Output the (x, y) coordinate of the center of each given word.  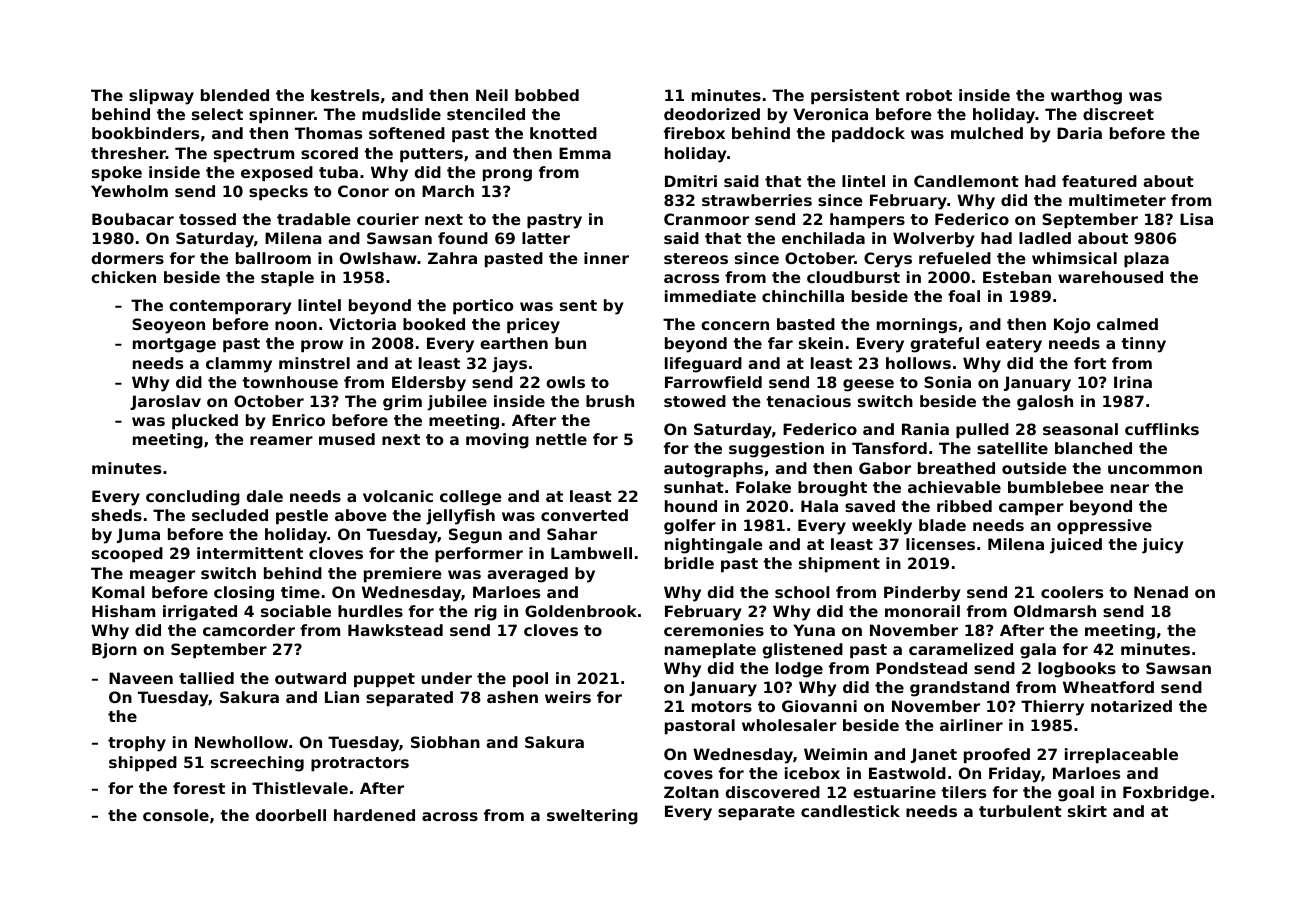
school (802, 592)
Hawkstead (395, 630)
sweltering (592, 817)
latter (546, 238)
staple (287, 278)
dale (264, 496)
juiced (1076, 546)
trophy (137, 744)
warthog (1086, 97)
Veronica (830, 114)
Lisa (1196, 219)
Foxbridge (1166, 794)
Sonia (947, 382)
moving (497, 441)
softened (407, 133)
